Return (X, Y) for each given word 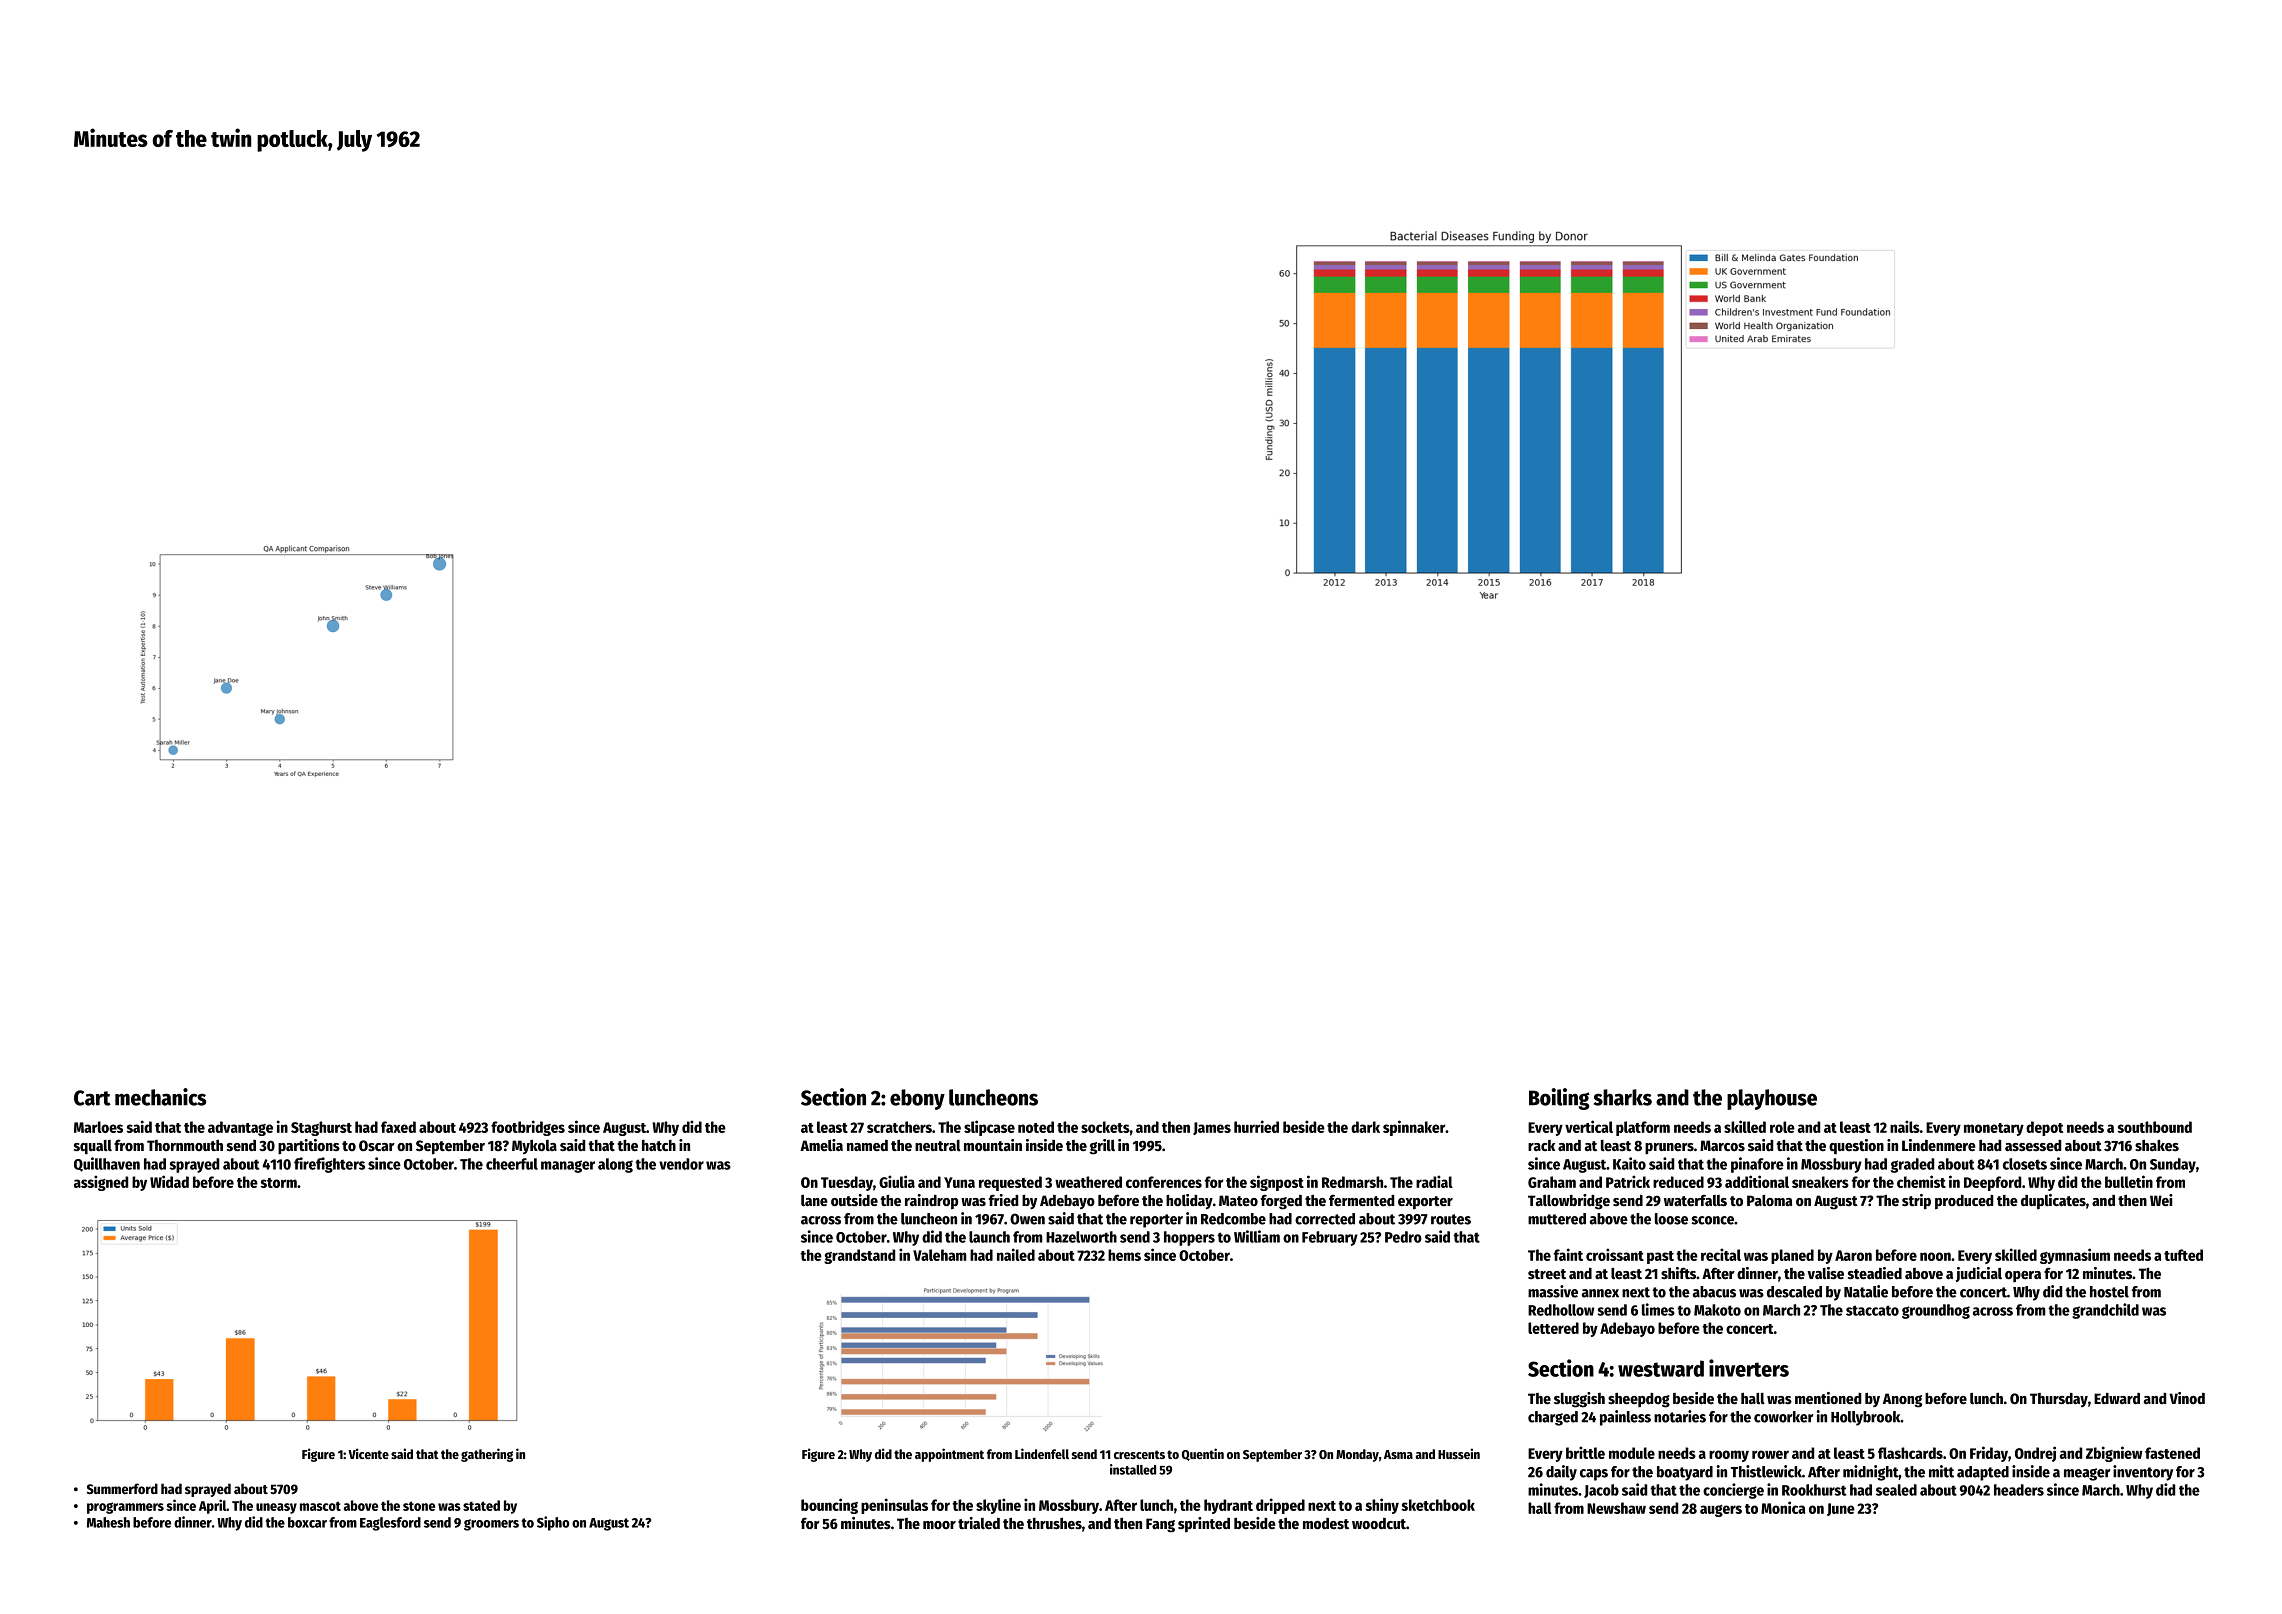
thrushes (1054, 1523)
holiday (1189, 1202)
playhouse (1772, 1099)
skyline (998, 1506)
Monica (1783, 1507)
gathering (487, 1455)
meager (2087, 1474)
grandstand (859, 1256)
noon (1935, 1256)
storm (278, 1183)
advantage (240, 1128)
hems (1124, 1255)
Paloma (1769, 1200)
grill (1102, 1147)
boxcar (307, 1522)
